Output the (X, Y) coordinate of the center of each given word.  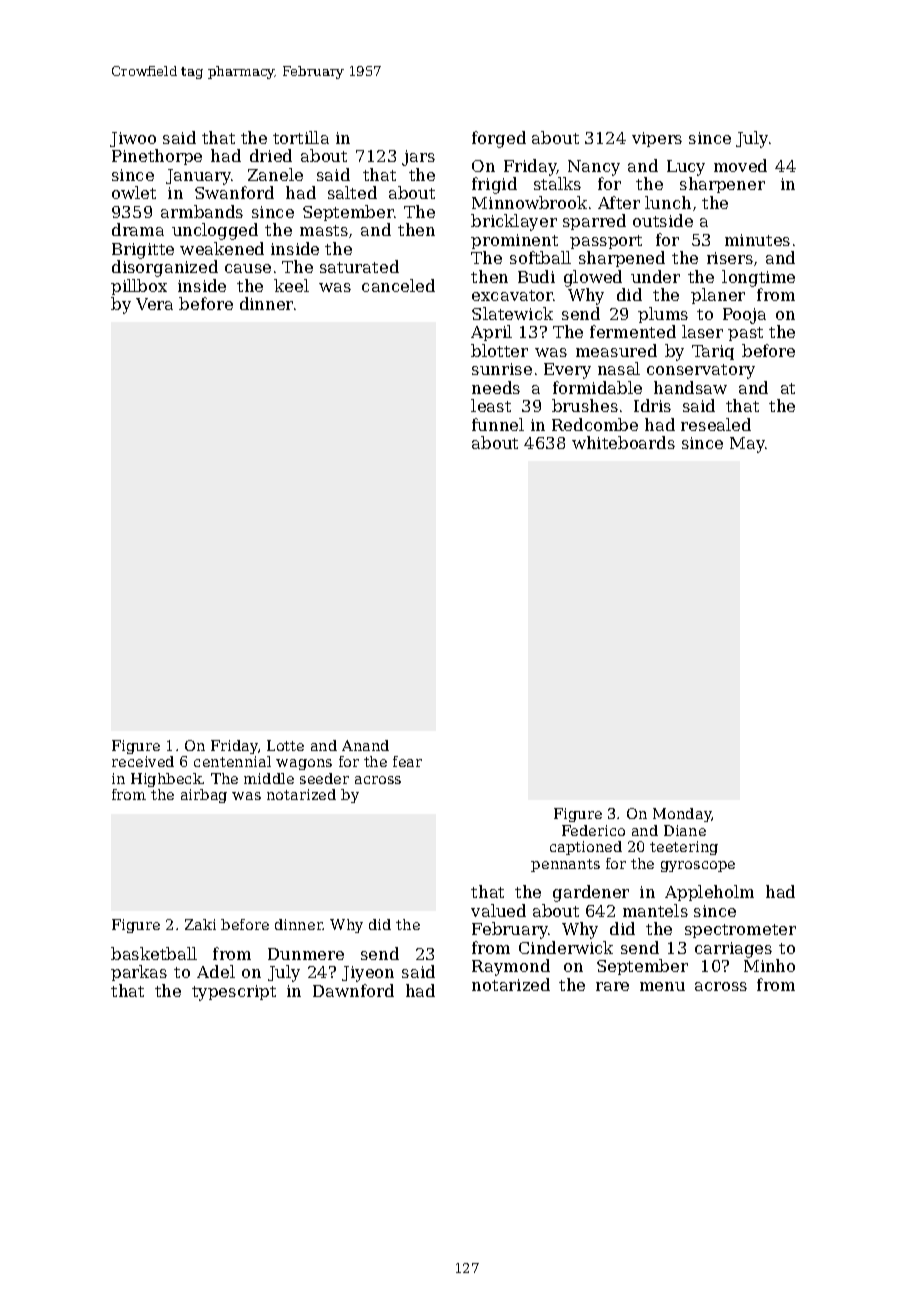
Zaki (200, 924)
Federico (593, 830)
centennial (232, 761)
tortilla (301, 137)
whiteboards (623, 442)
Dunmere (306, 954)
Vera (154, 304)
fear (407, 761)
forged (499, 139)
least (491, 405)
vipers (657, 139)
